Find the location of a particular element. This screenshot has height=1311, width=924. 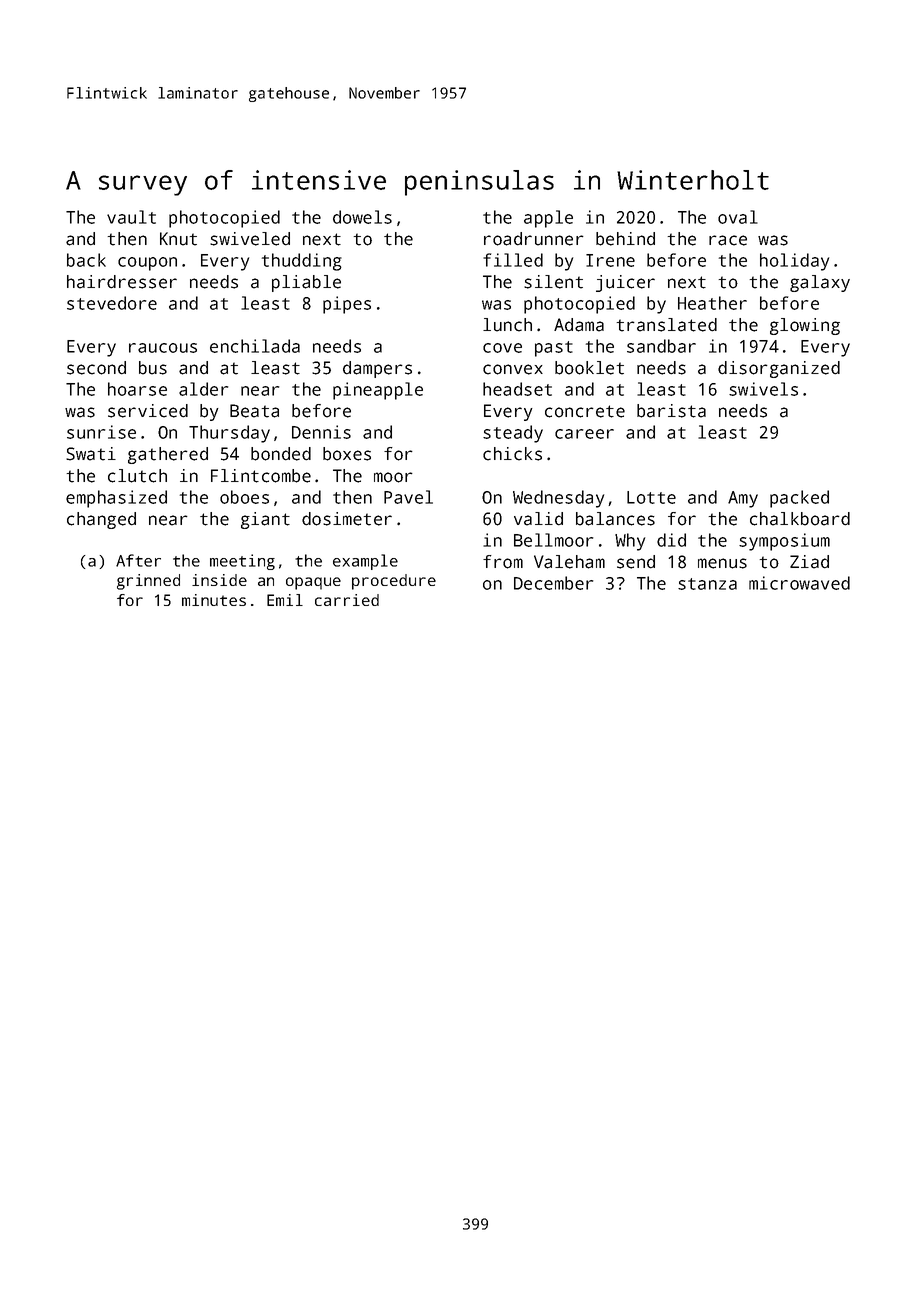

Dennis is located at coordinates (321, 432).
